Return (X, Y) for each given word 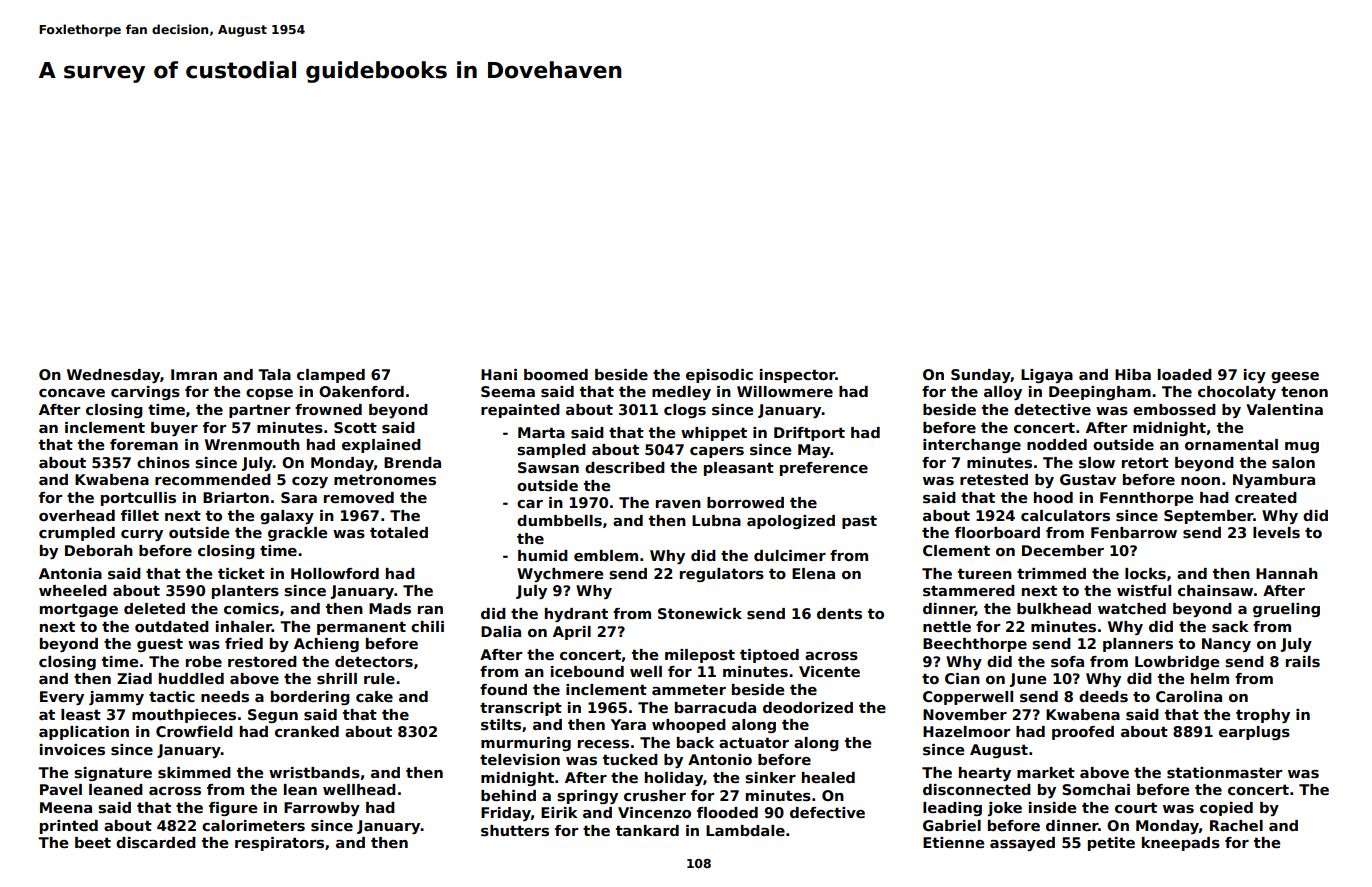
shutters (515, 831)
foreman (144, 444)
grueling (1286, 610)
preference (824, 469)
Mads (390, 608)
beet (93, 842)
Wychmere (560, 575)
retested (994, 480)
